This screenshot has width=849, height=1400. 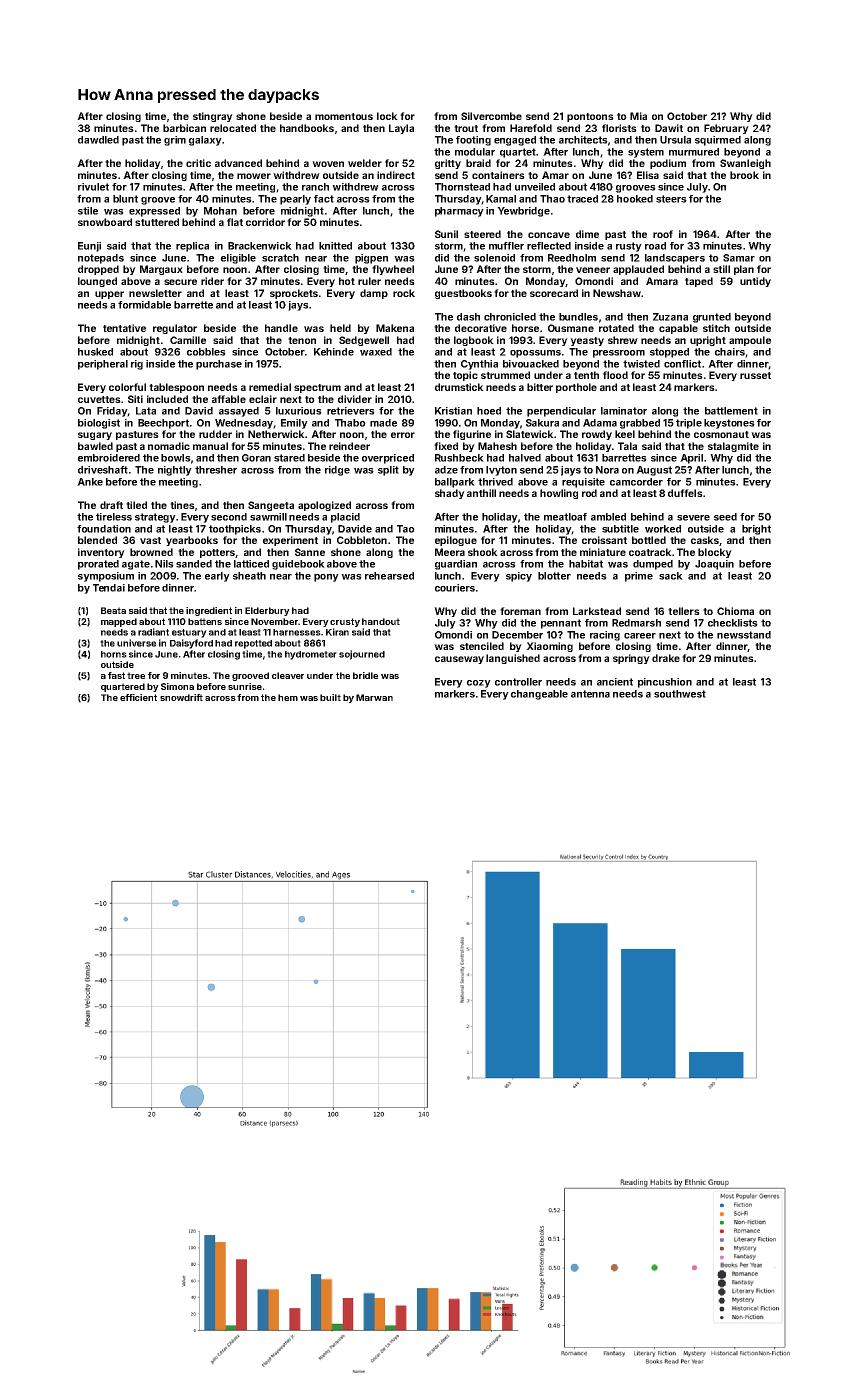 What do you see at coordinates (401, 129) in the screenshot?
I see `Layla` at bounding box center [401, 129].
